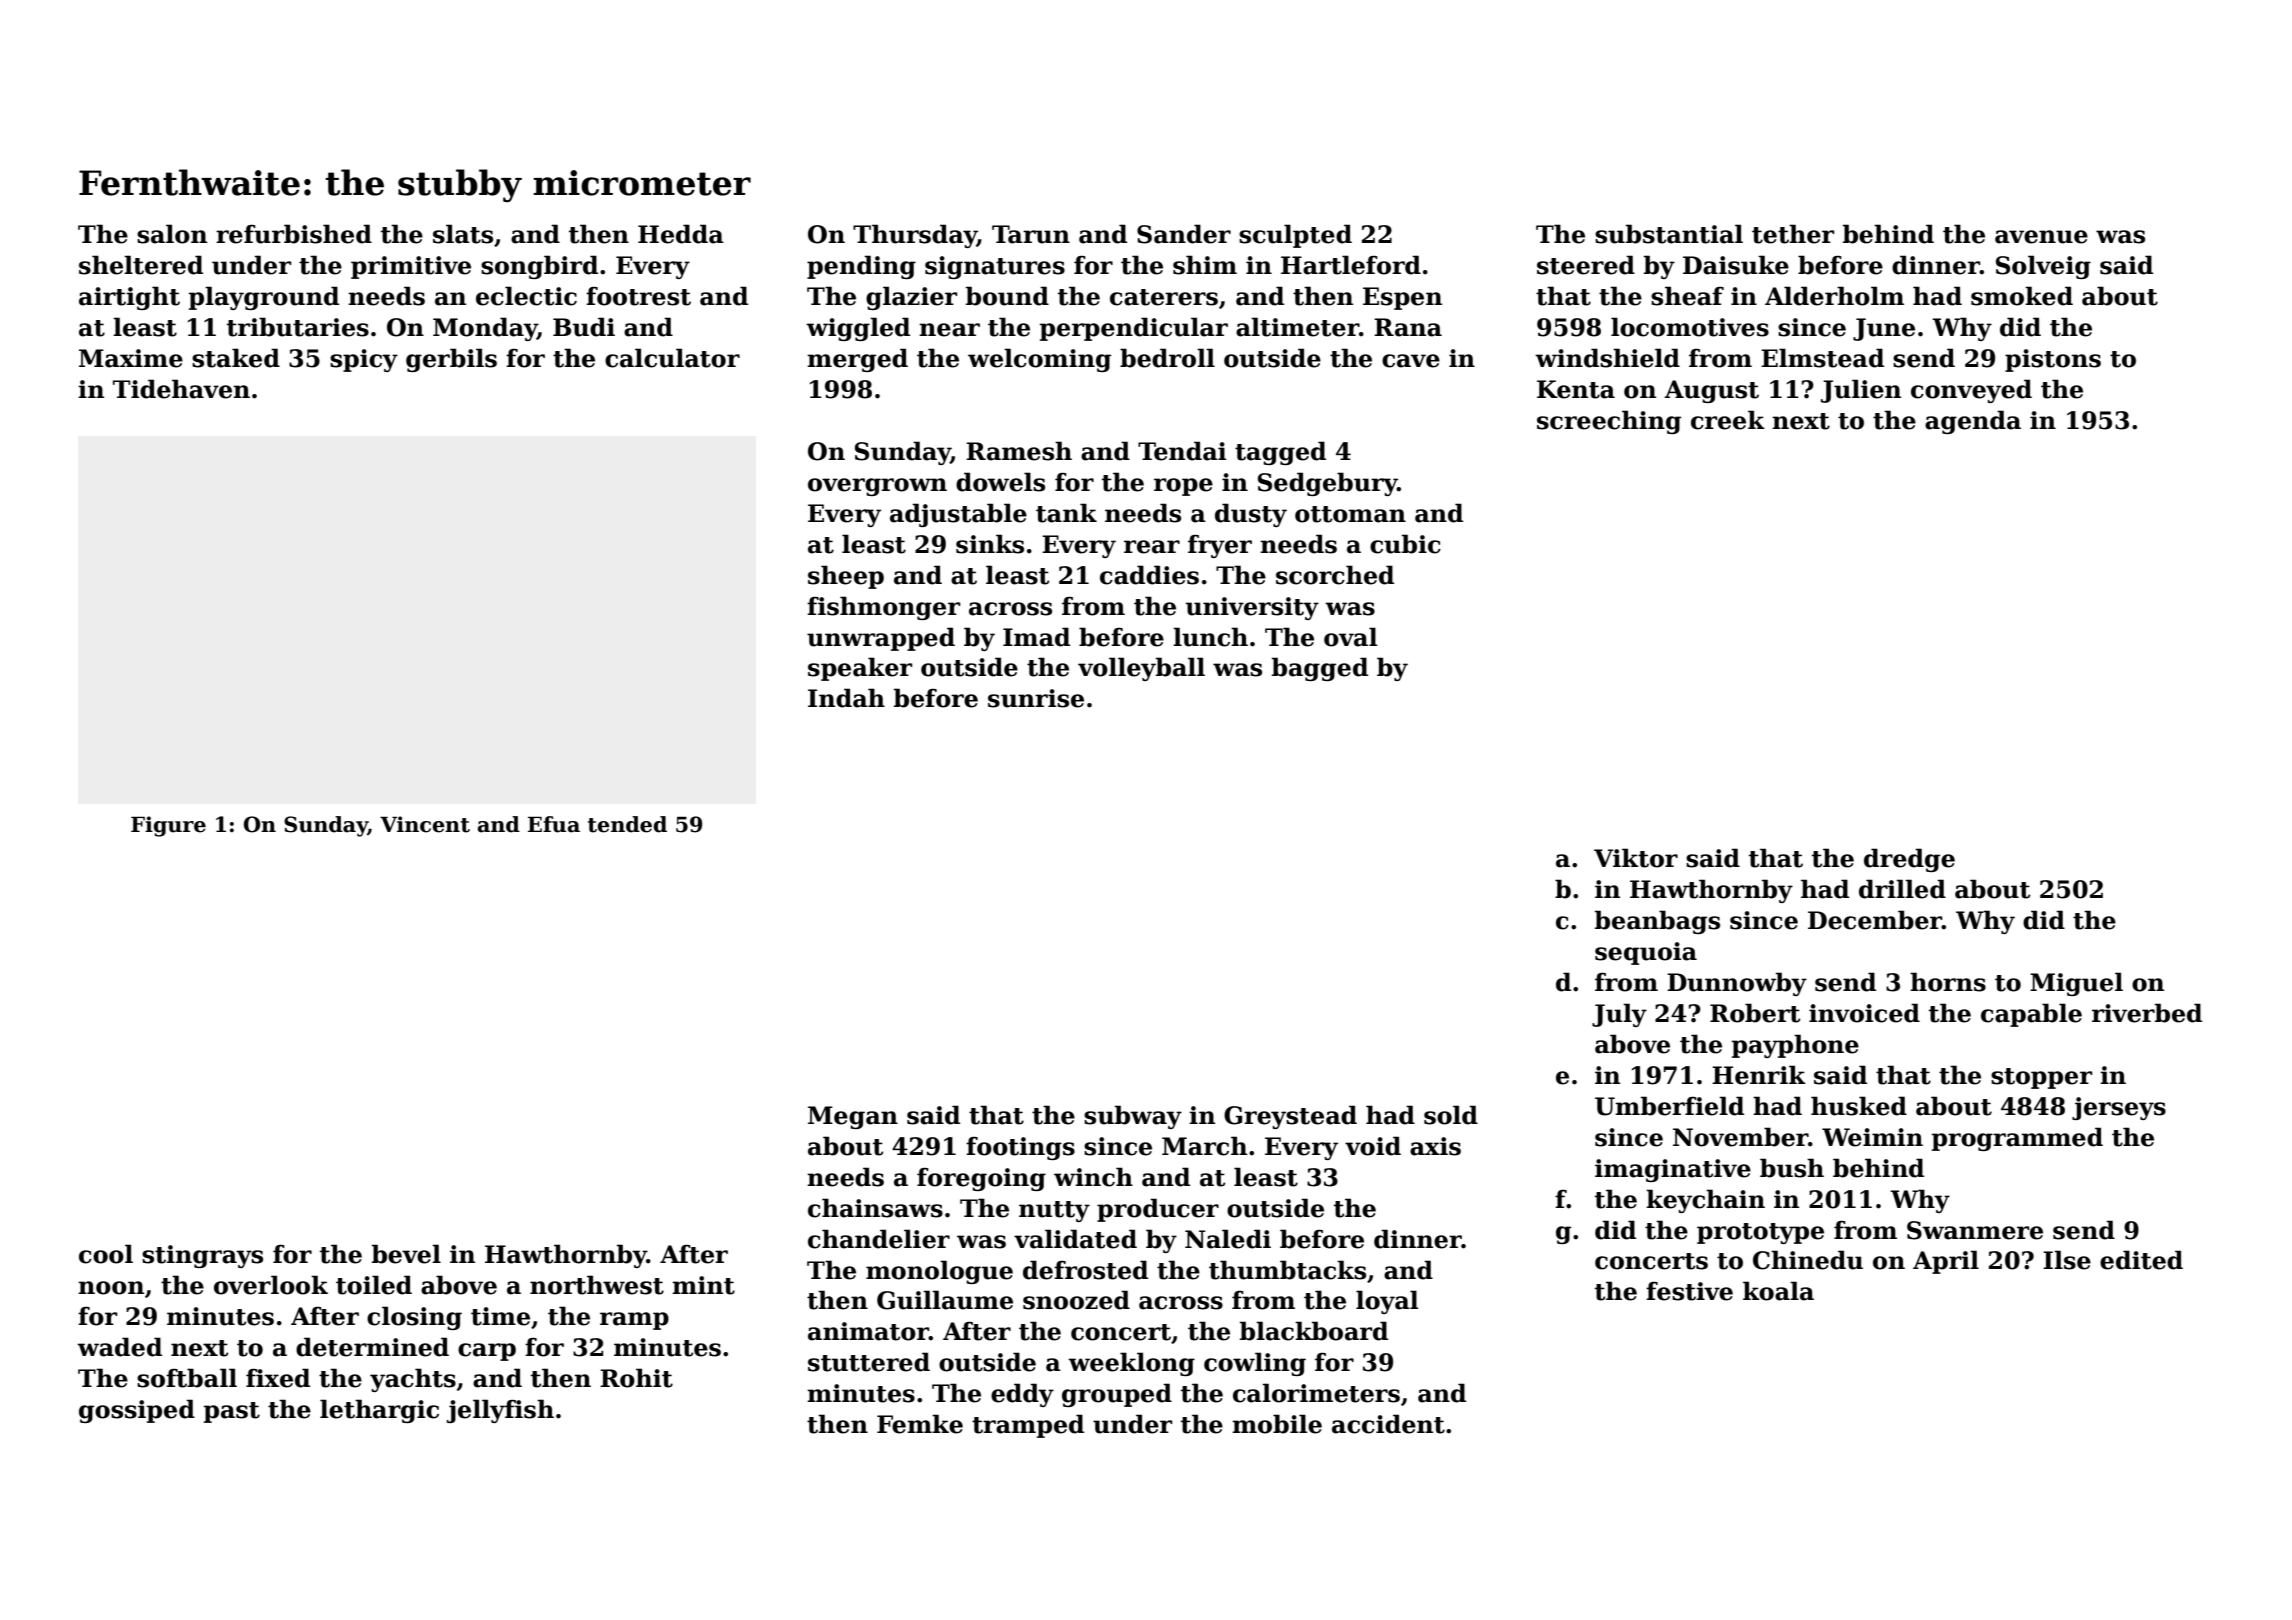 The height and width of the document is (1620, 2292). What do you see at coordinates (294, 234) in the document?
I see `refurbished` at bounding box center [294, 234].
